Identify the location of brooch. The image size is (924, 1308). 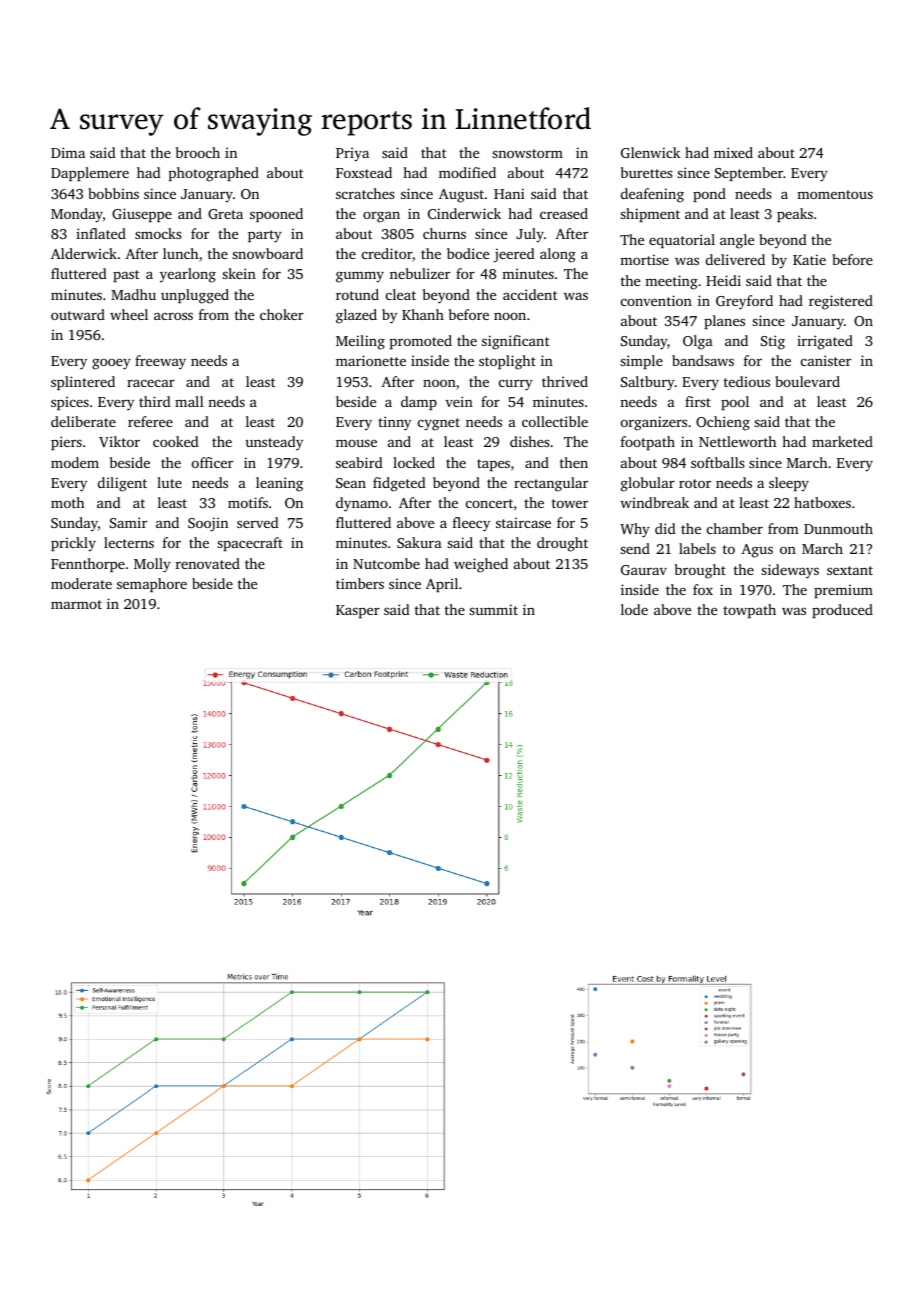
(198, 152).
